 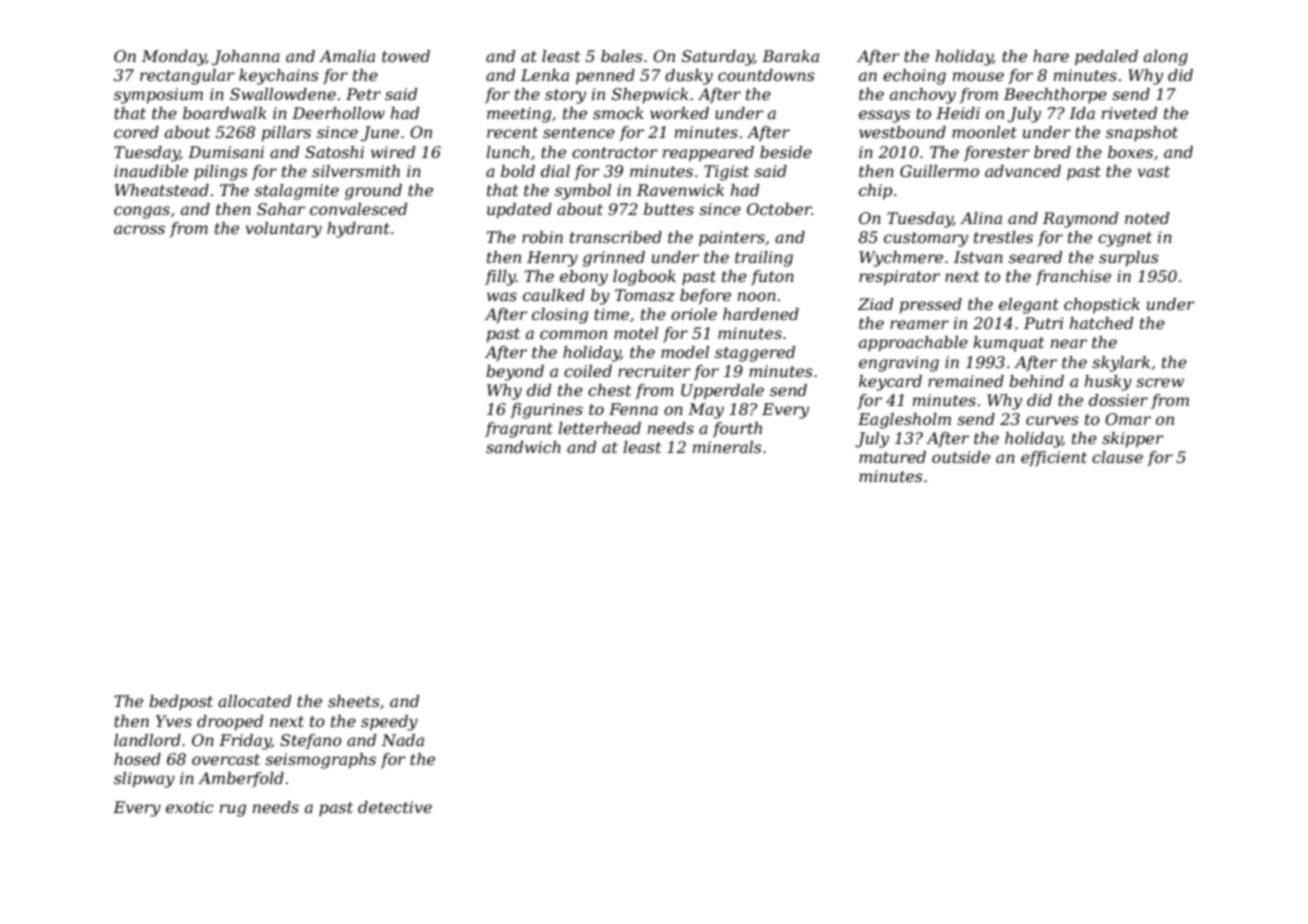 I want to click on hare, so click(x=1051, y=56).
